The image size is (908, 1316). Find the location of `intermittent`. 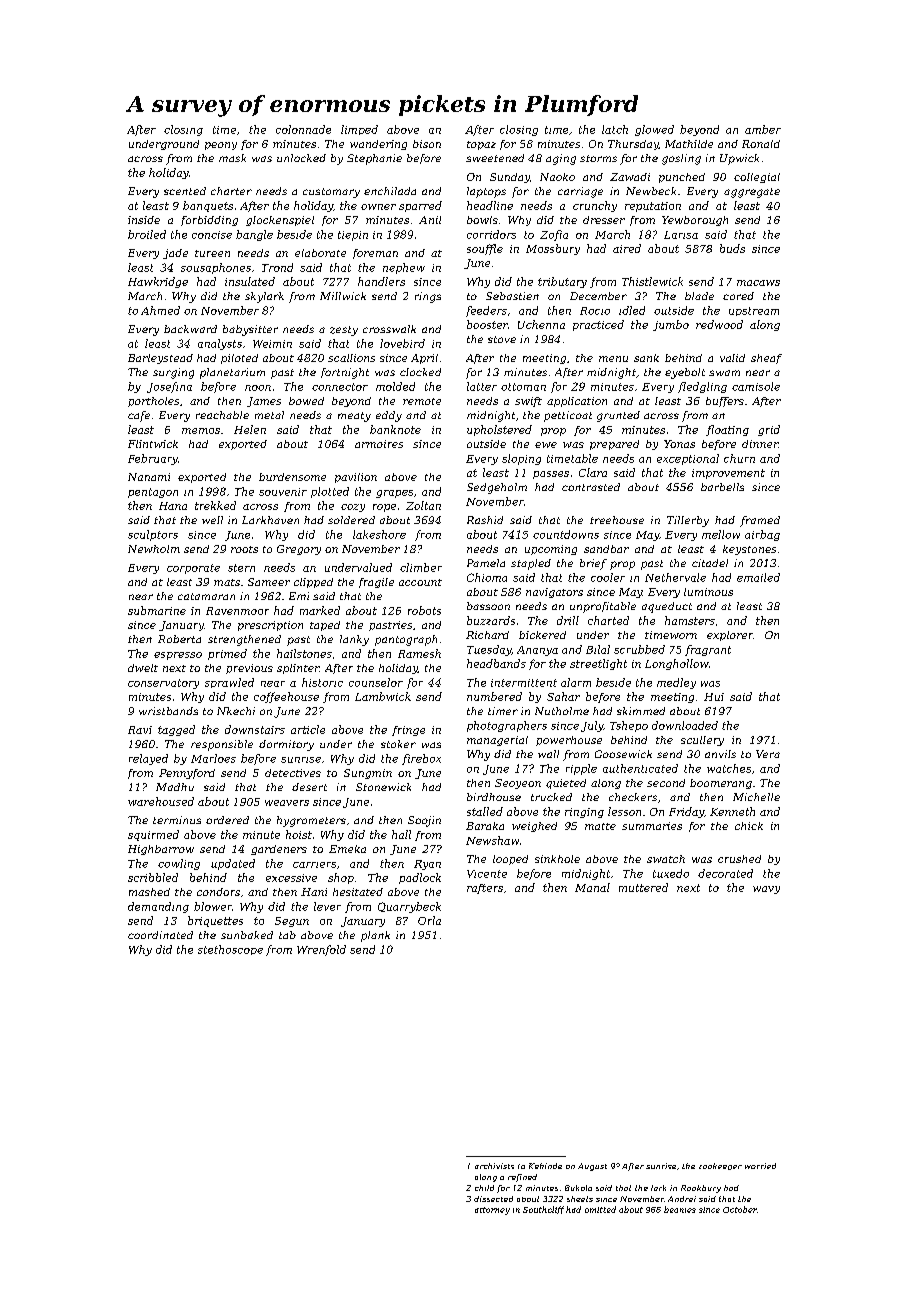

intermittent is located at coordinates (524, 683).
